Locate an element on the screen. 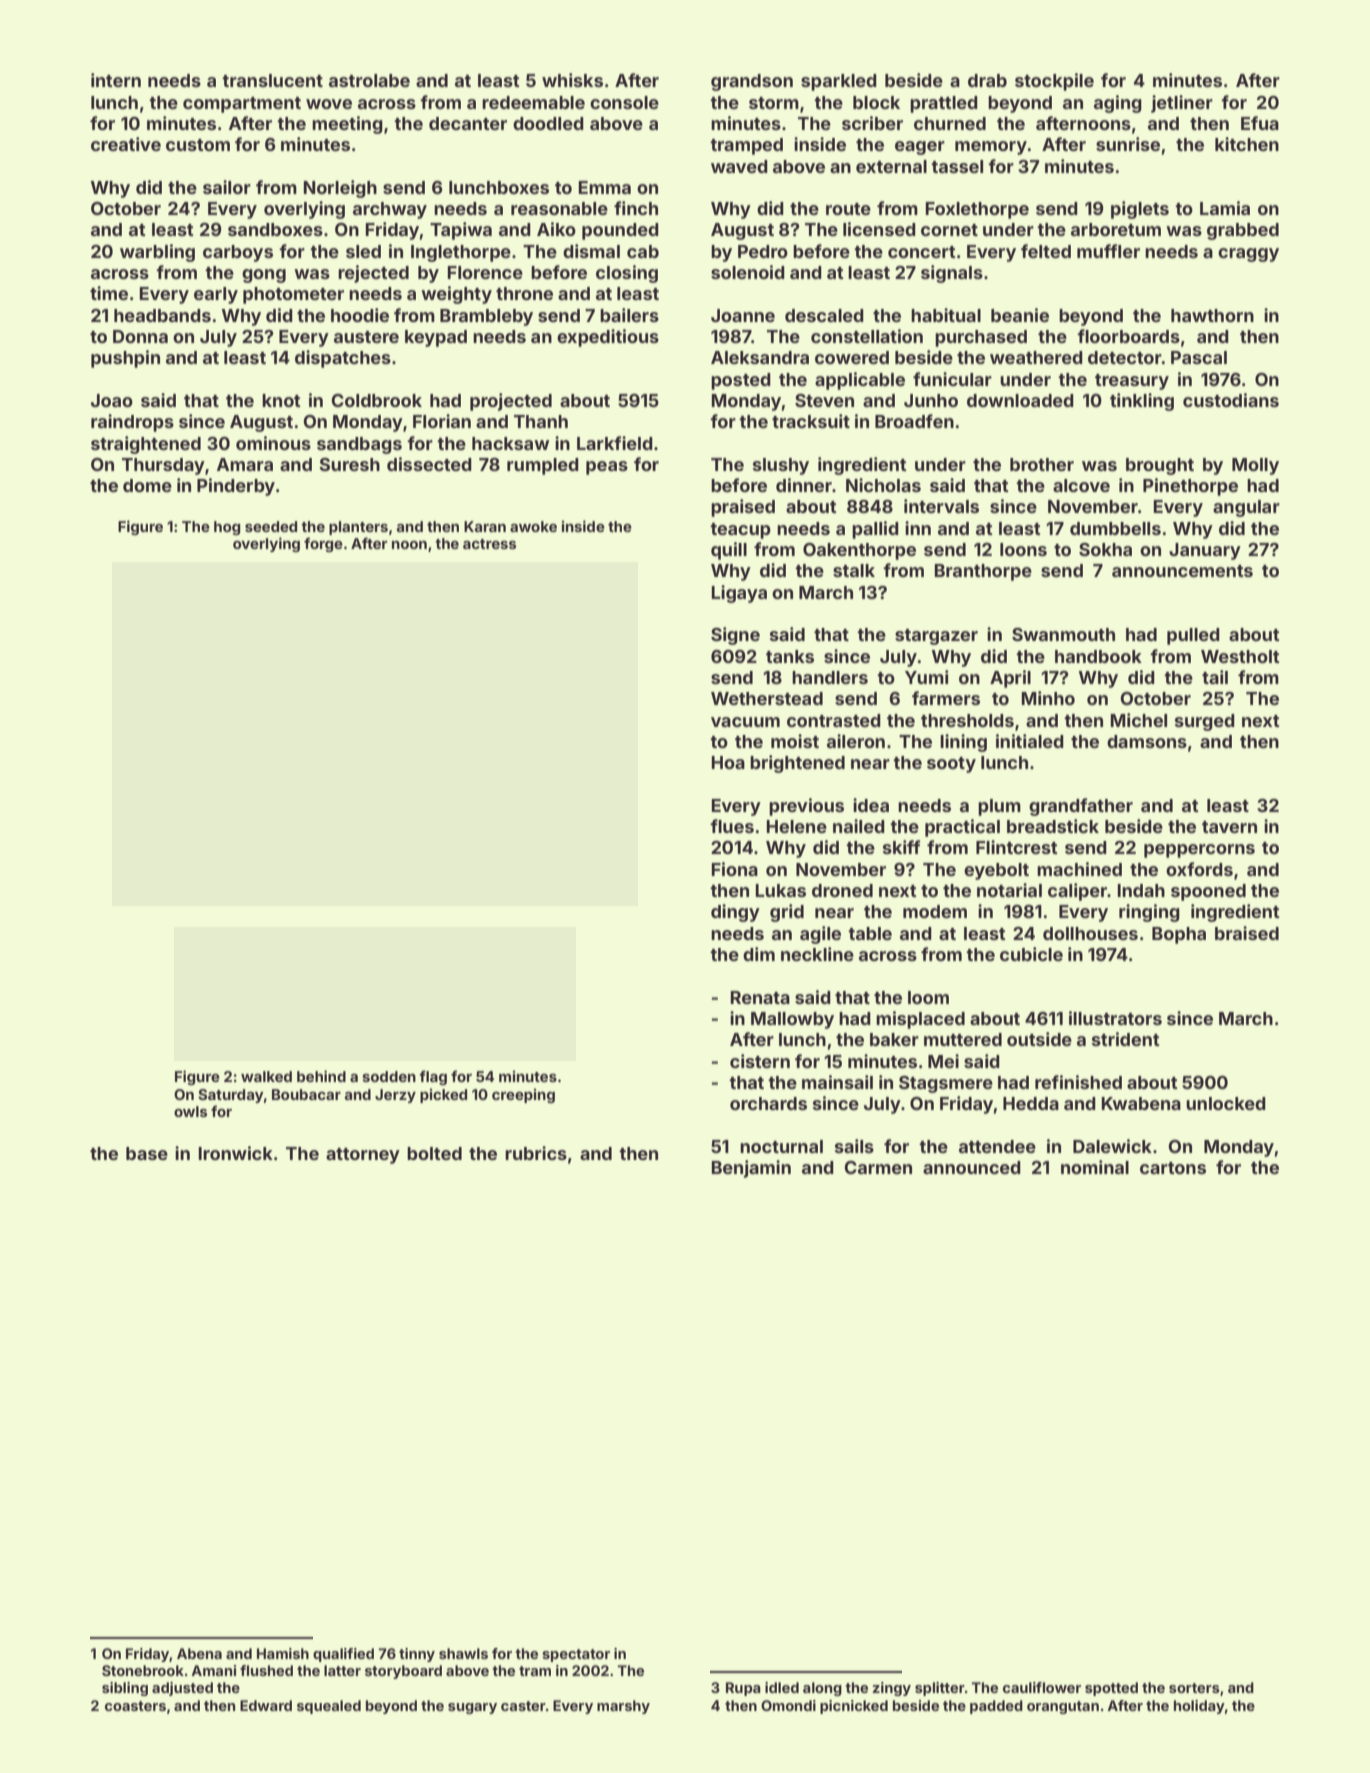  Efua is located at coordinates (1260, 123).
